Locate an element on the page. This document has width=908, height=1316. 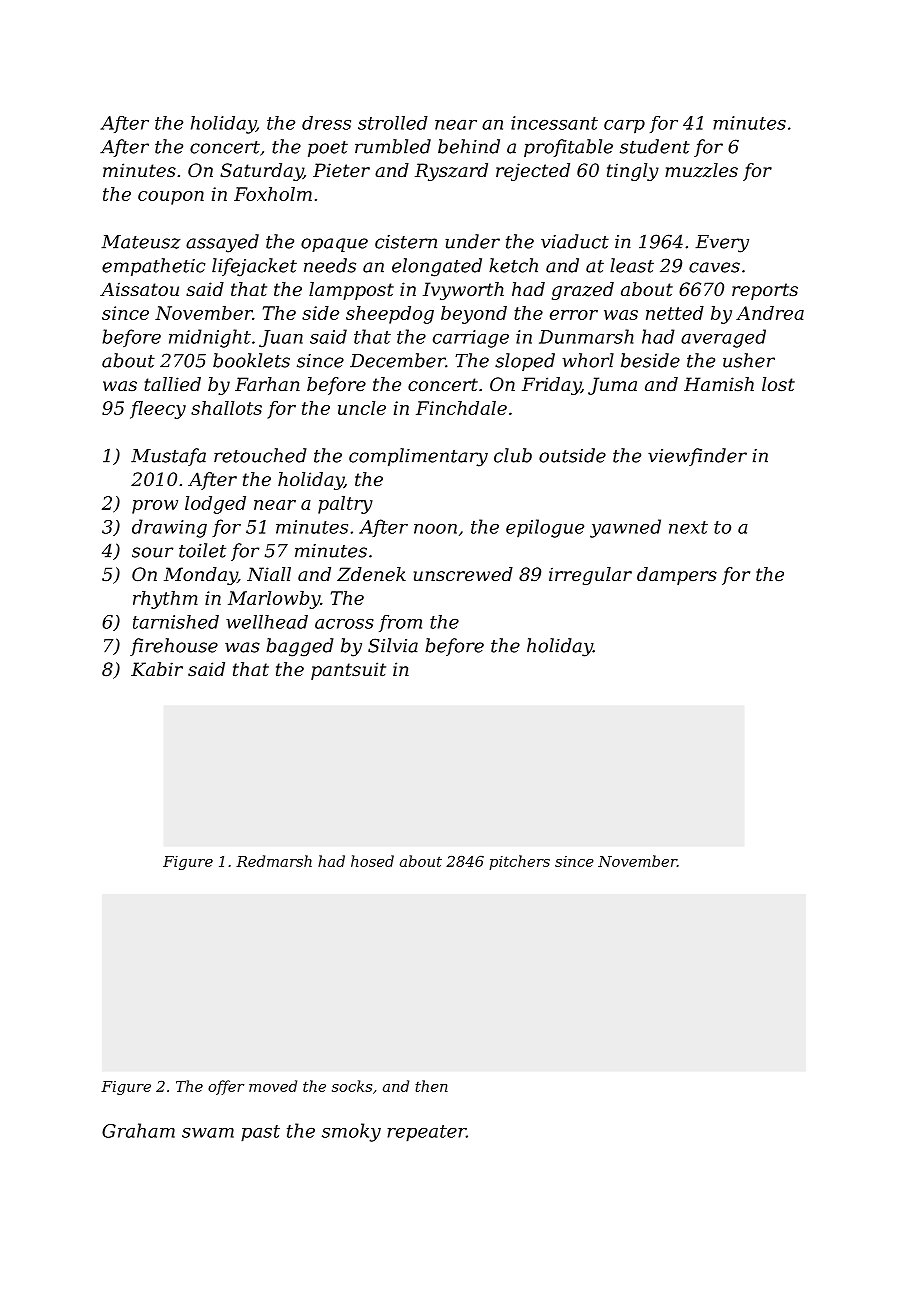
Redmarsh is located at coordinates (274, 861).
